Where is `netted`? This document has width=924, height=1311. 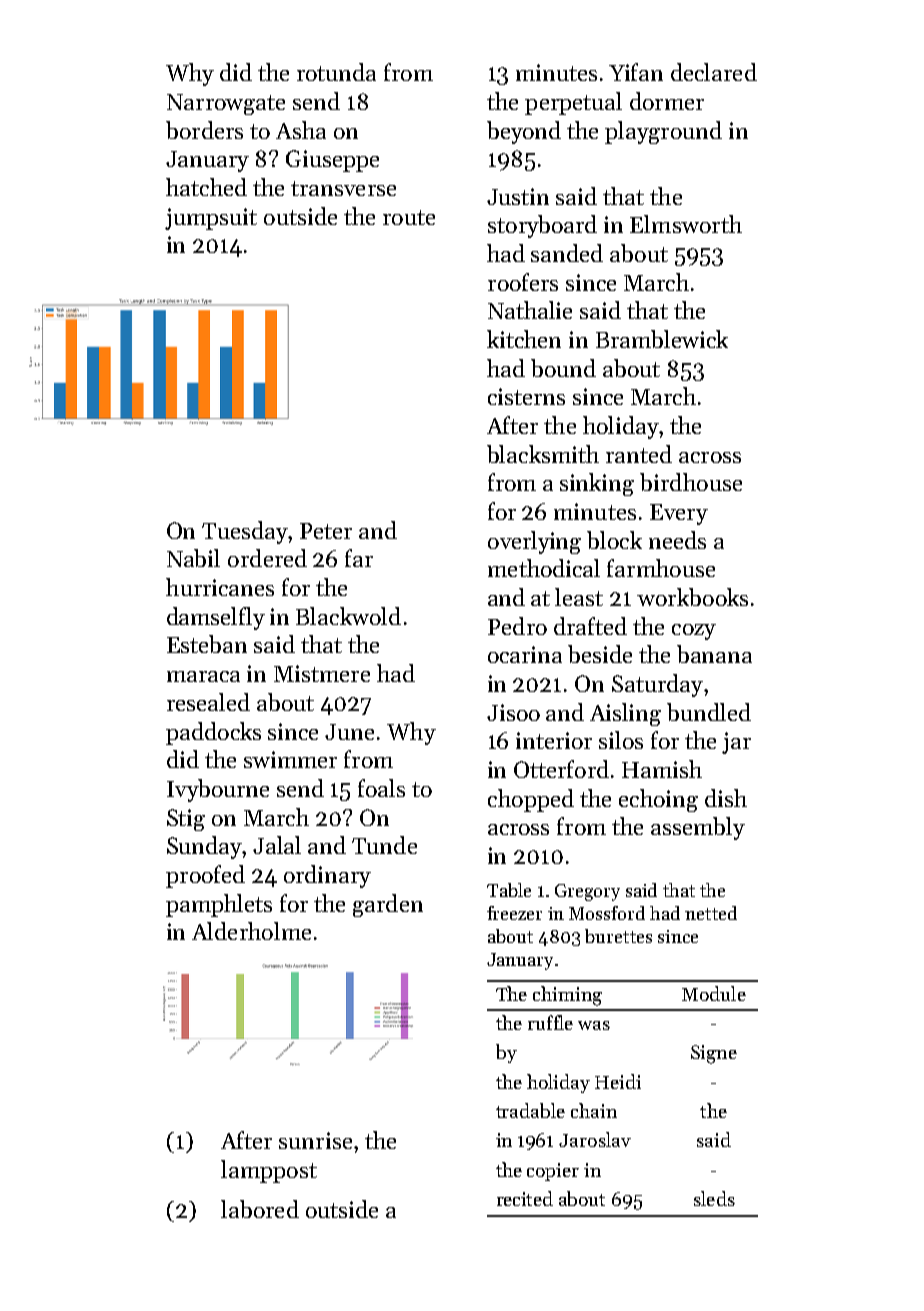
netted is located at coordinates (711, 913).
